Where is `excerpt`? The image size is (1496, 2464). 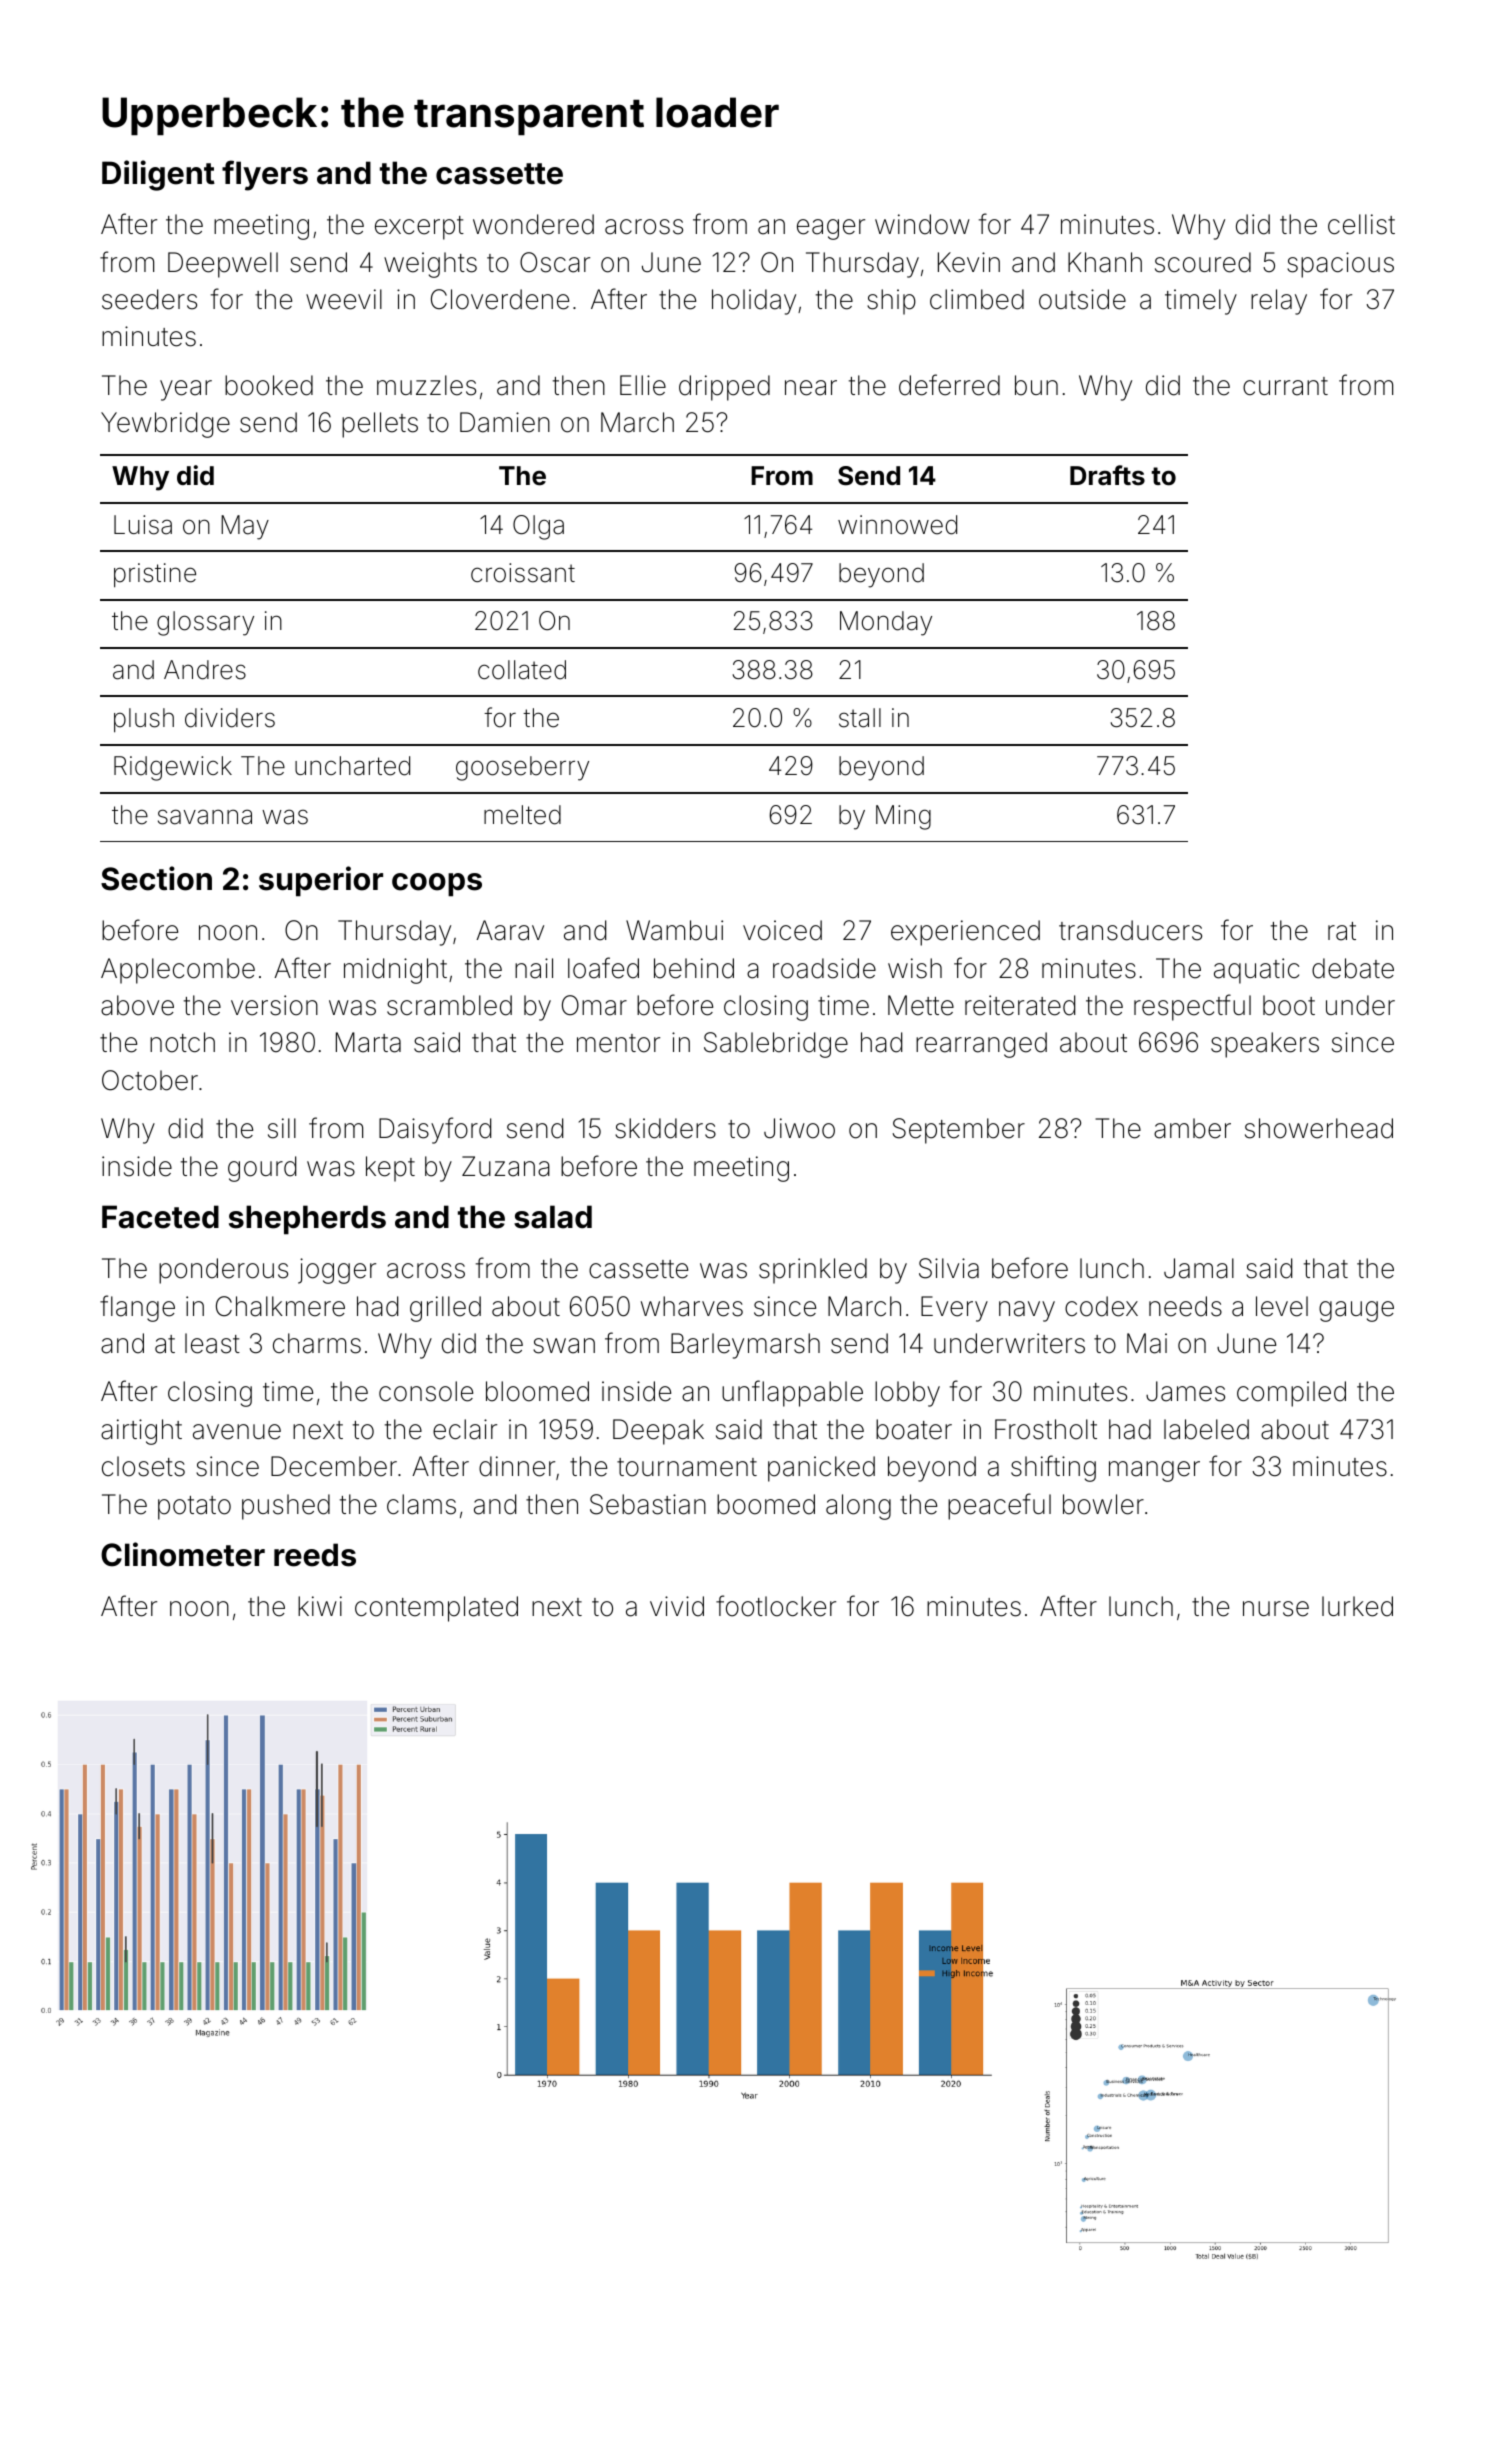 excerpt is located at coordinates (419, 228).
